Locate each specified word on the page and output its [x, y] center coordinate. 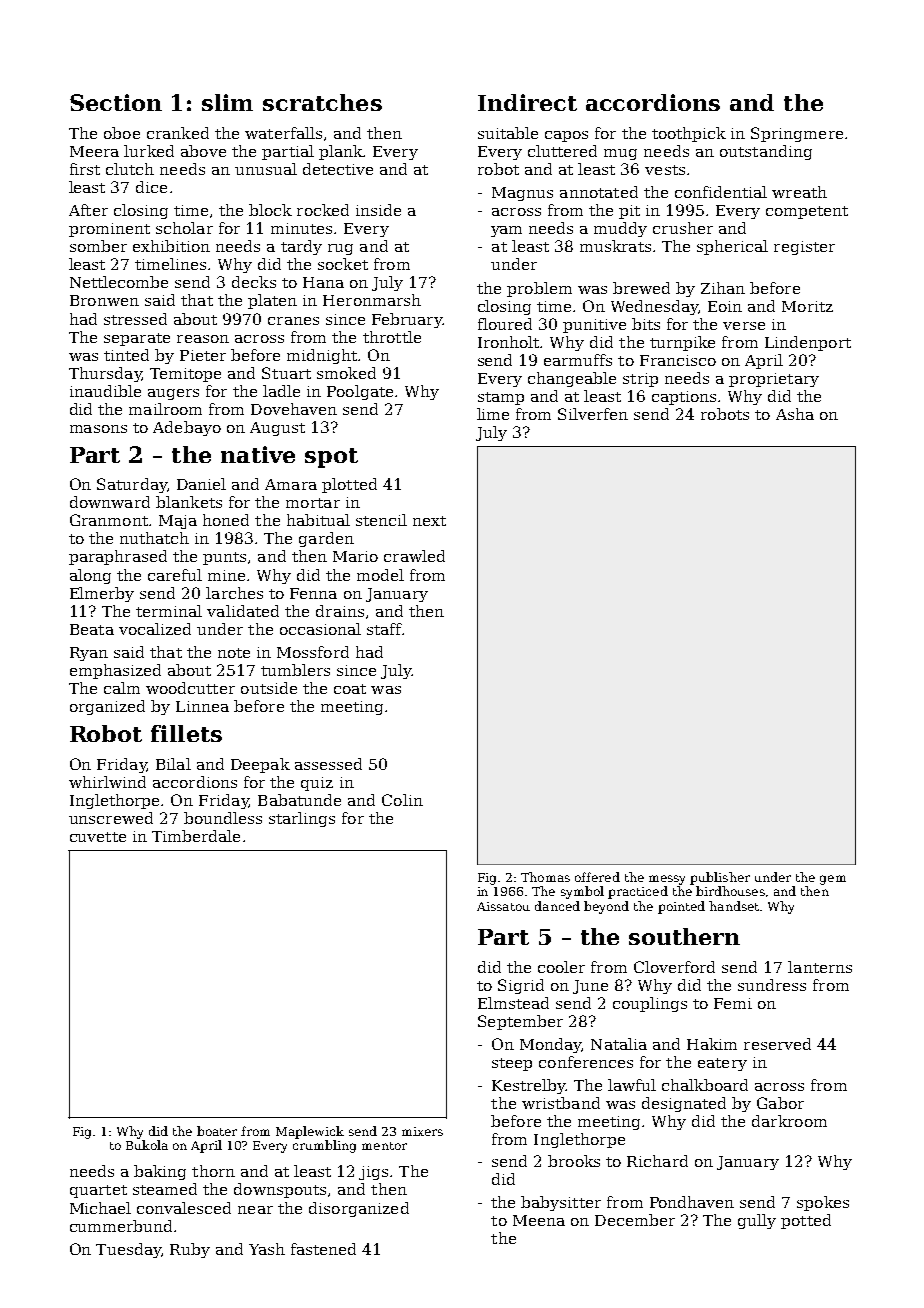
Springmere [797, 134]
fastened [323, 1249]
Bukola [147, 1145]
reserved [777, 1044]
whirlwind [107, 782]
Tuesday [128, 1250]
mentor [384, 1146]
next [429, 521]
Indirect [527, 102]
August [277, 429]
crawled [414, 556]
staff [384, 629]
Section [116, 102]
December [635, 1220]
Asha [795, 414]
